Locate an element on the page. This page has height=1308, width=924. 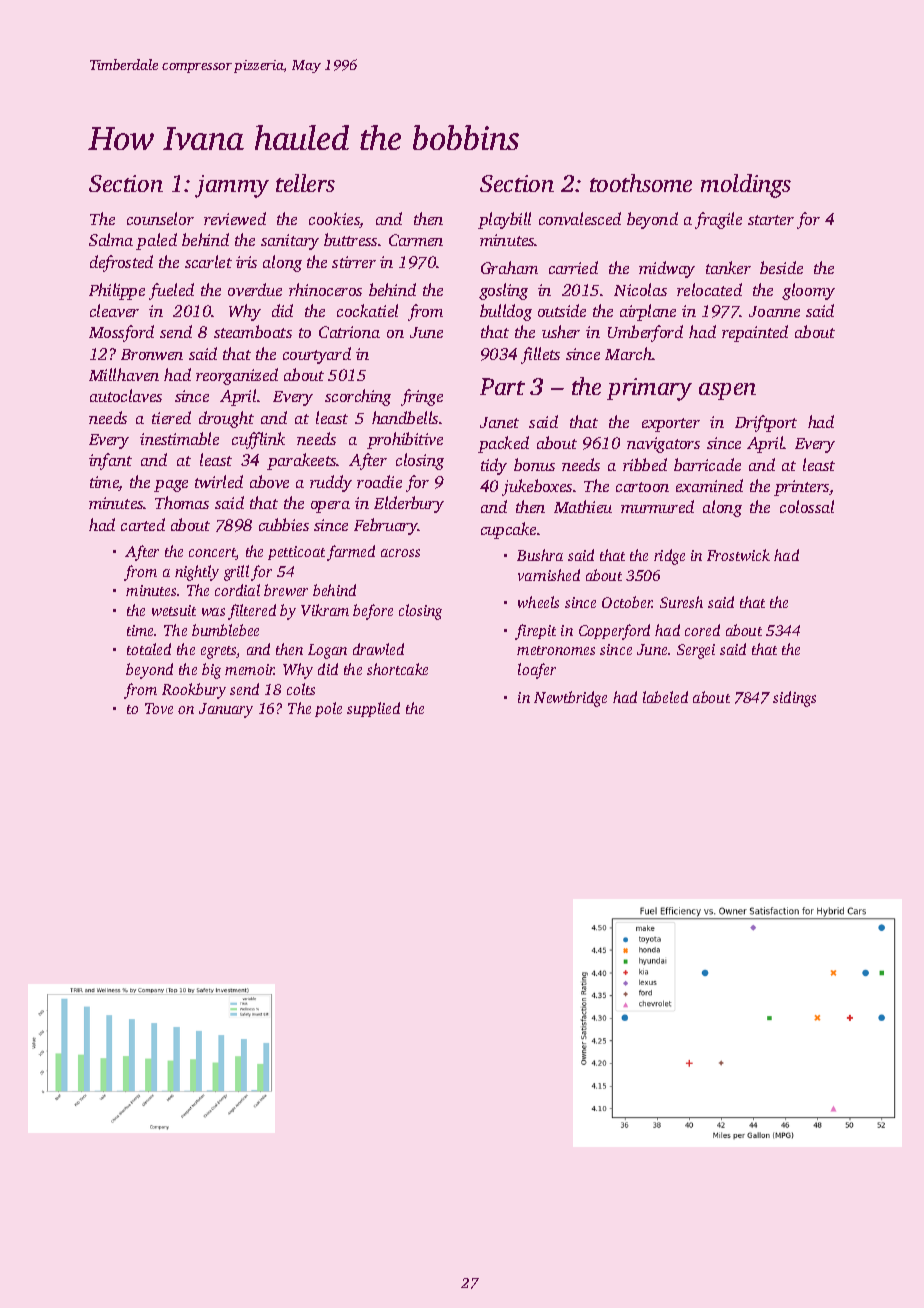
Driftport is located at coordinates (766, 423).
